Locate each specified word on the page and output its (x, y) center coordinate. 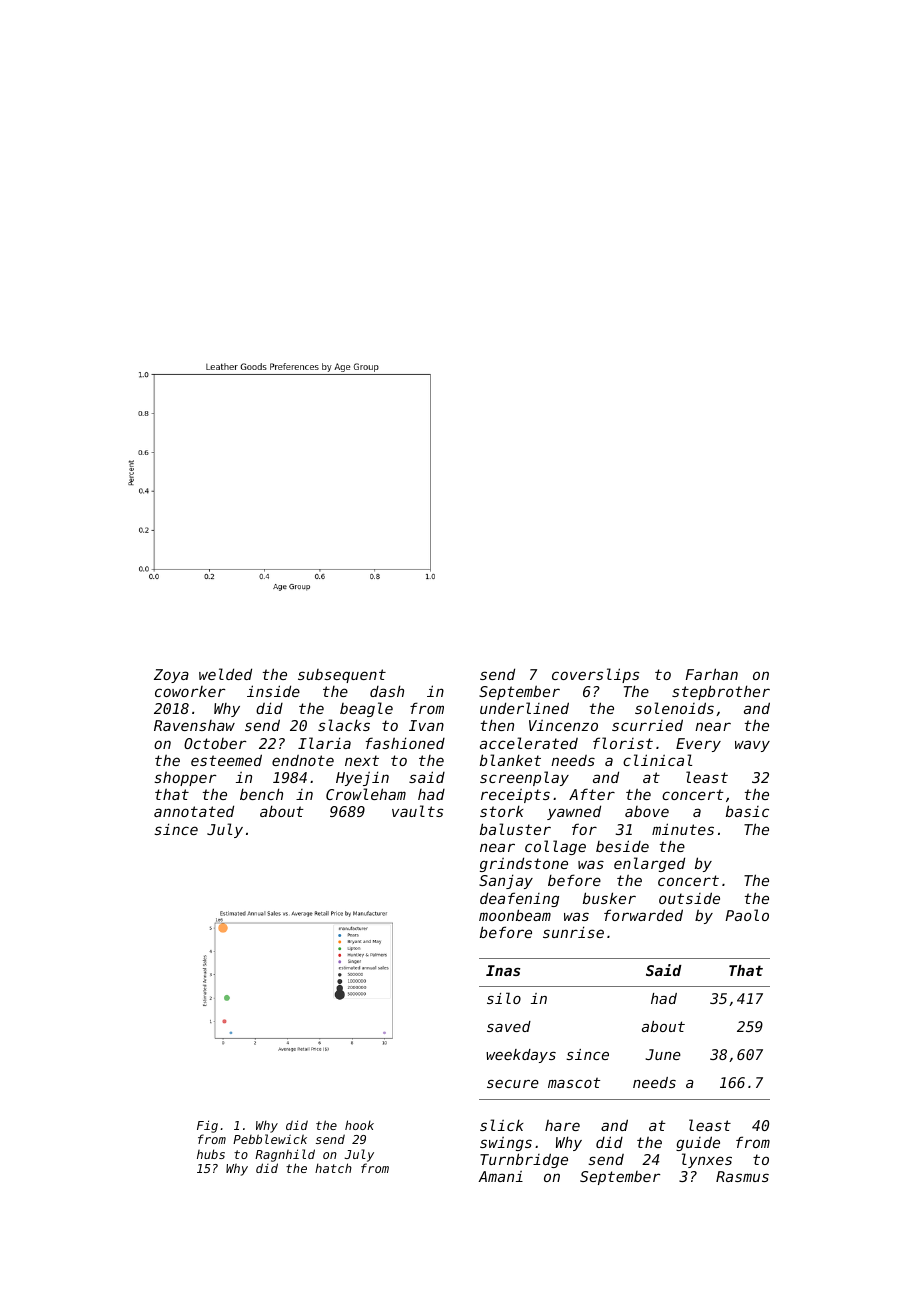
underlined (524, 708)
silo (504, 998)
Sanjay (506, 881)
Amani (500, 1176)
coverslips (595, 675)
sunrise (573, 932)
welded (225, 674)
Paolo (747, 915)
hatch (333, 1168)
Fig (207, 1126)
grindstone (524, 864)
